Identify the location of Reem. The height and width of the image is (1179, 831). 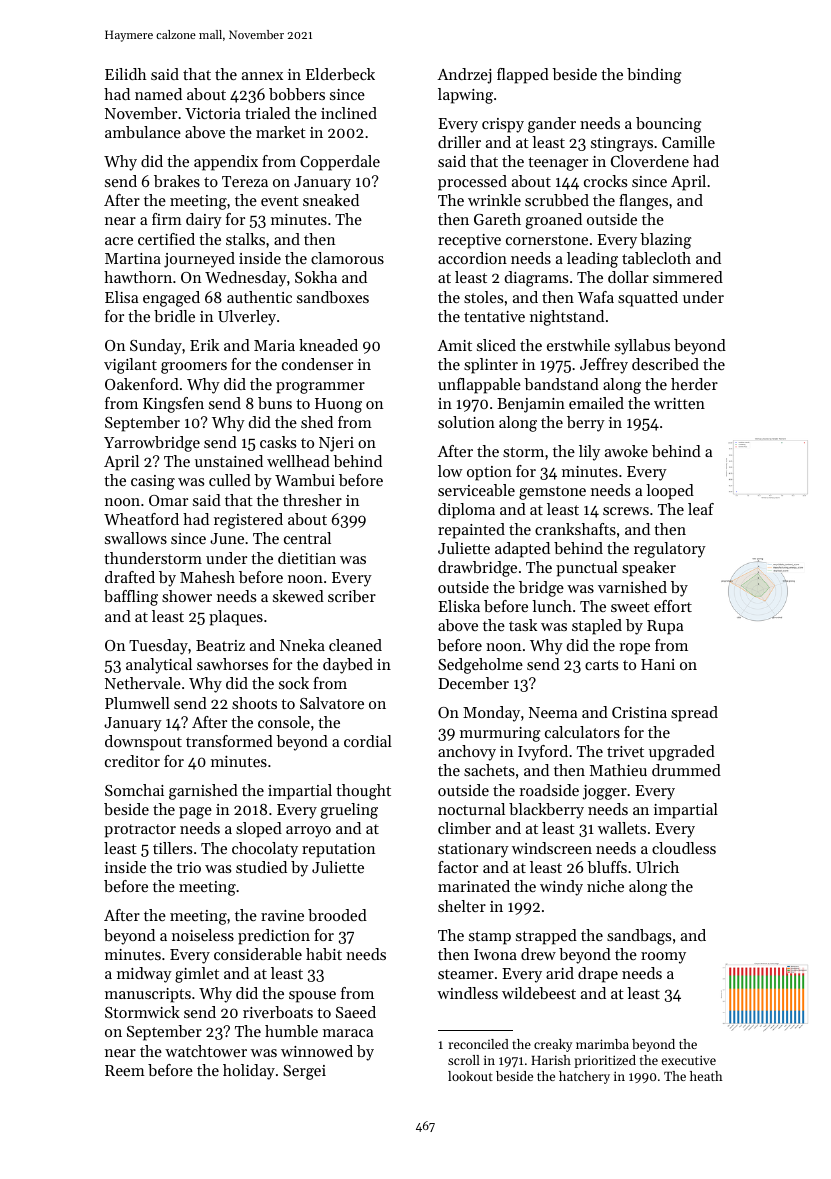
(125, 1070).
